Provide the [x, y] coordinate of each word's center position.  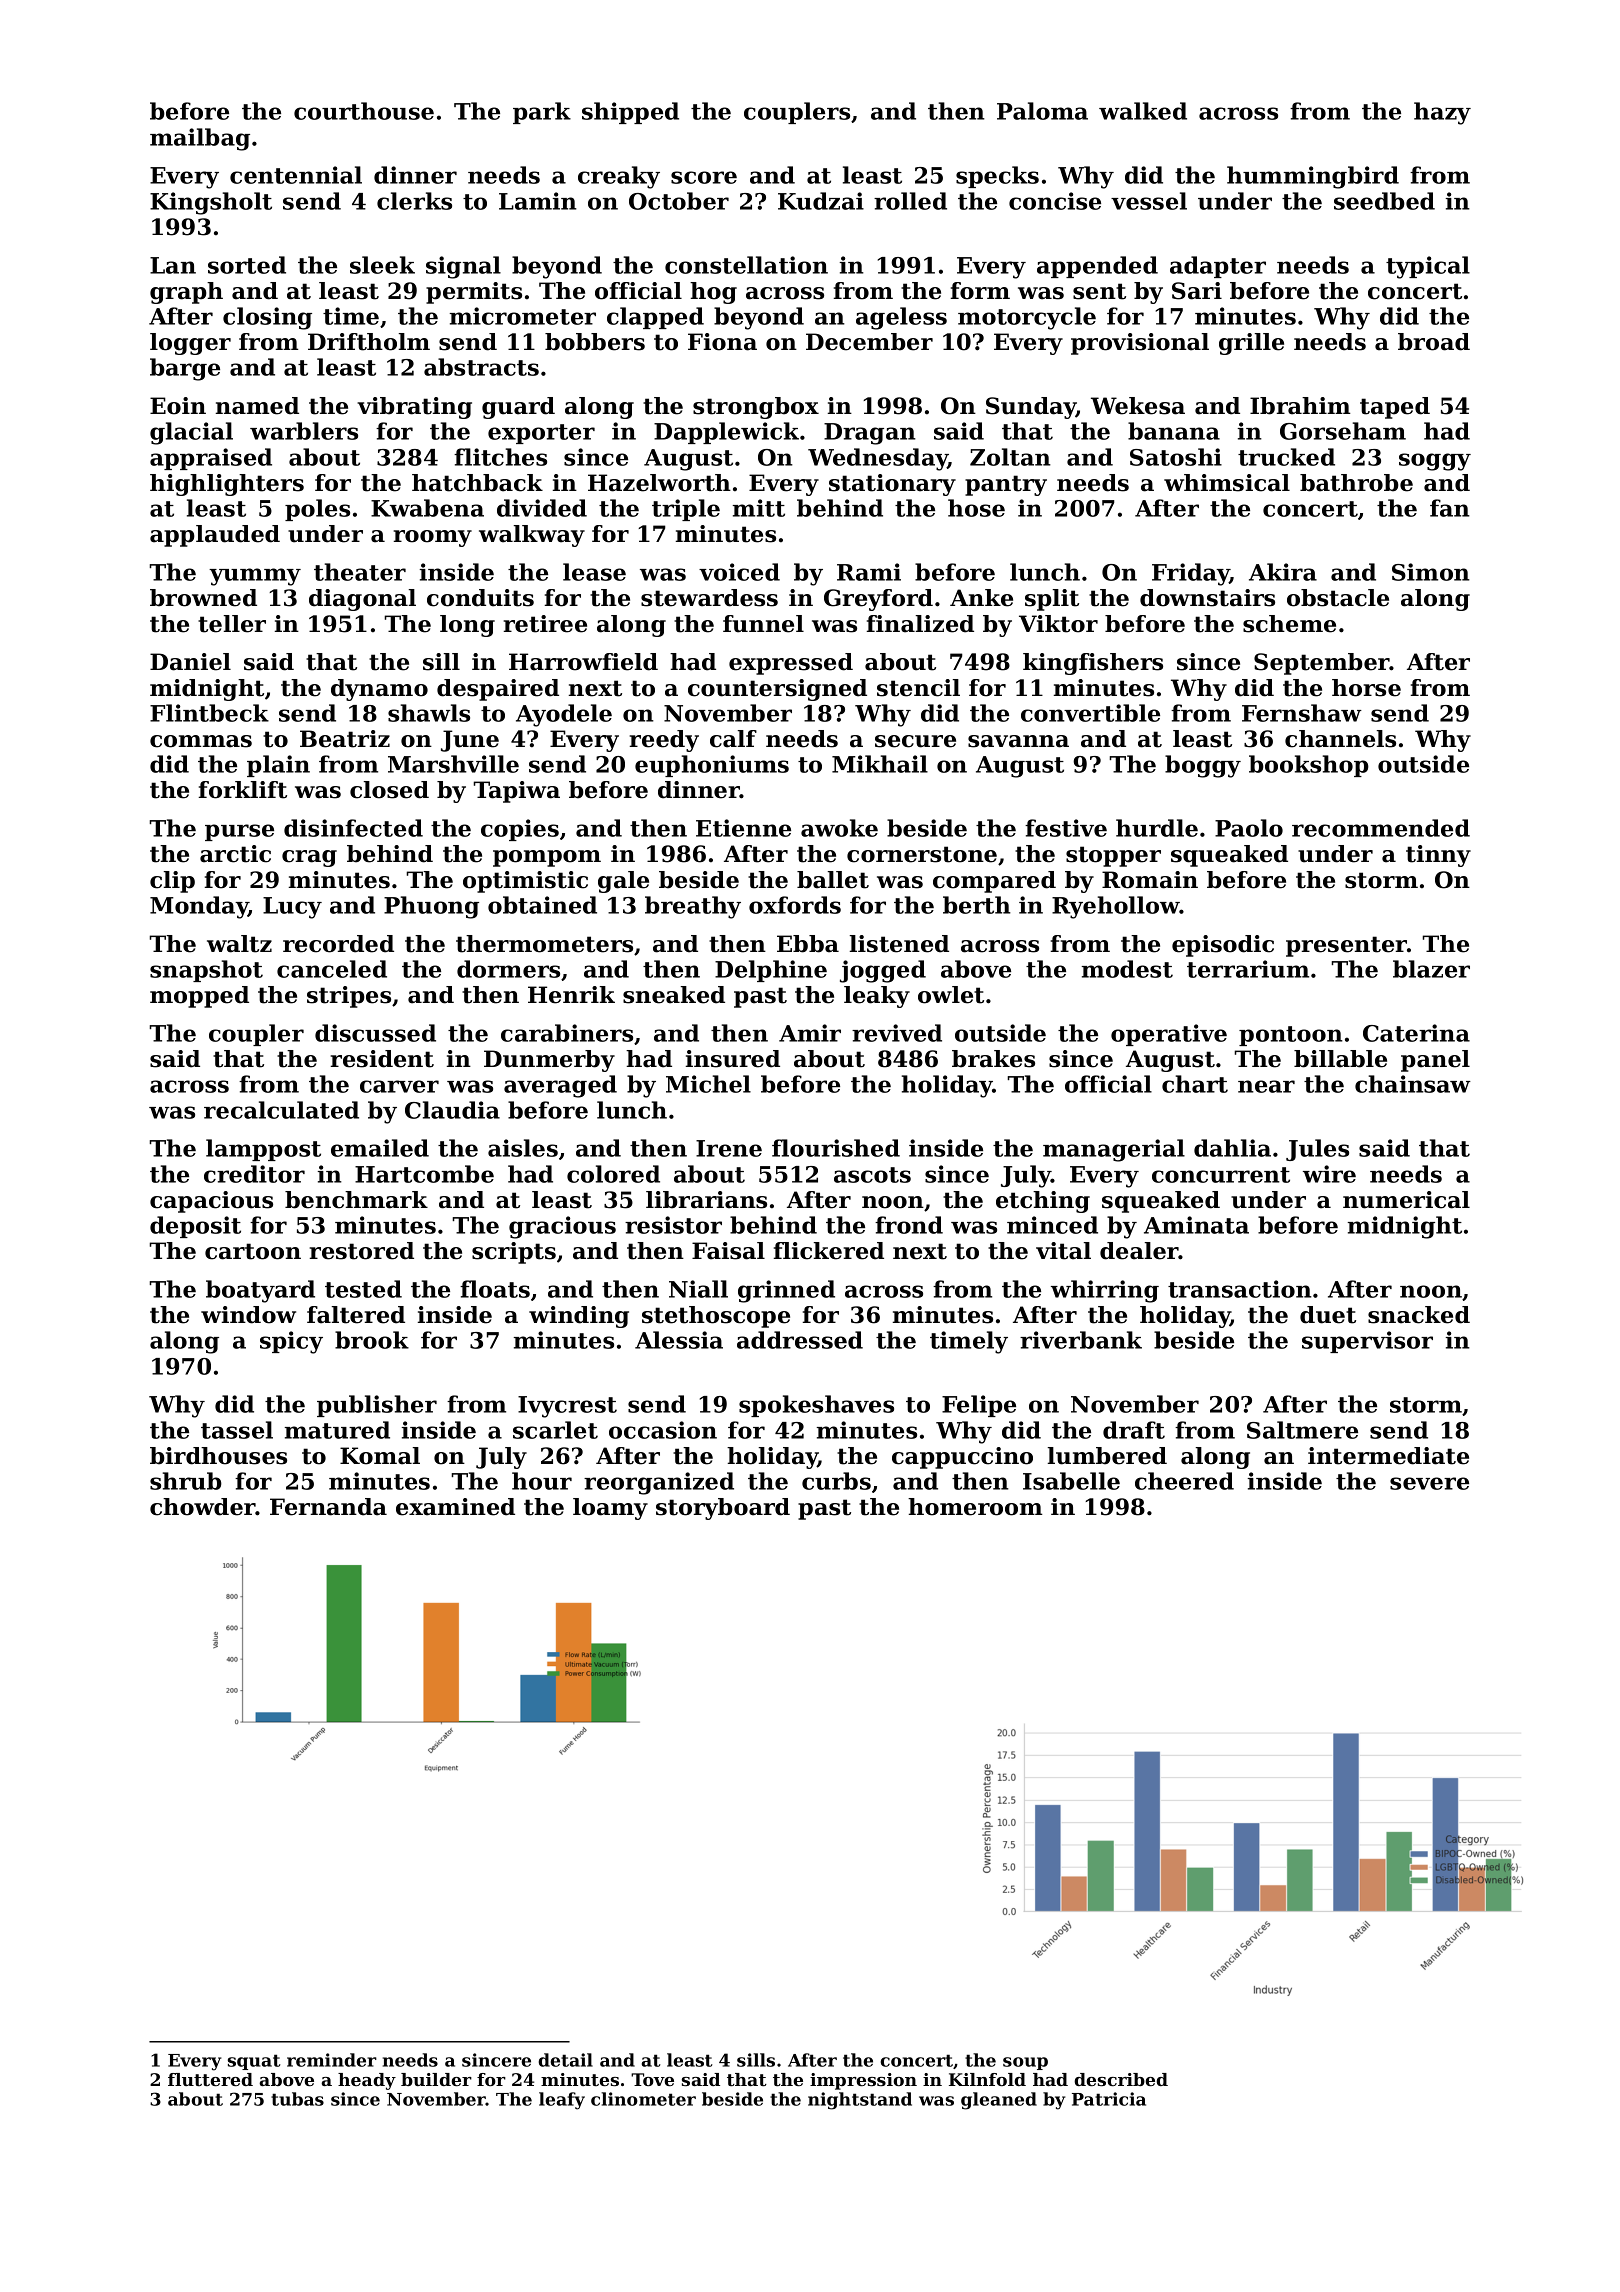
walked [1143, 111]
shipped [630, 113]
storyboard [723, 1509]
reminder [332, 2060]
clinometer [643, 2099]
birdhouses [218, 1456]
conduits [480, 598]
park [542, 113]
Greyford [878, 600]
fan [1450, 508]
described [1121, 2079]
